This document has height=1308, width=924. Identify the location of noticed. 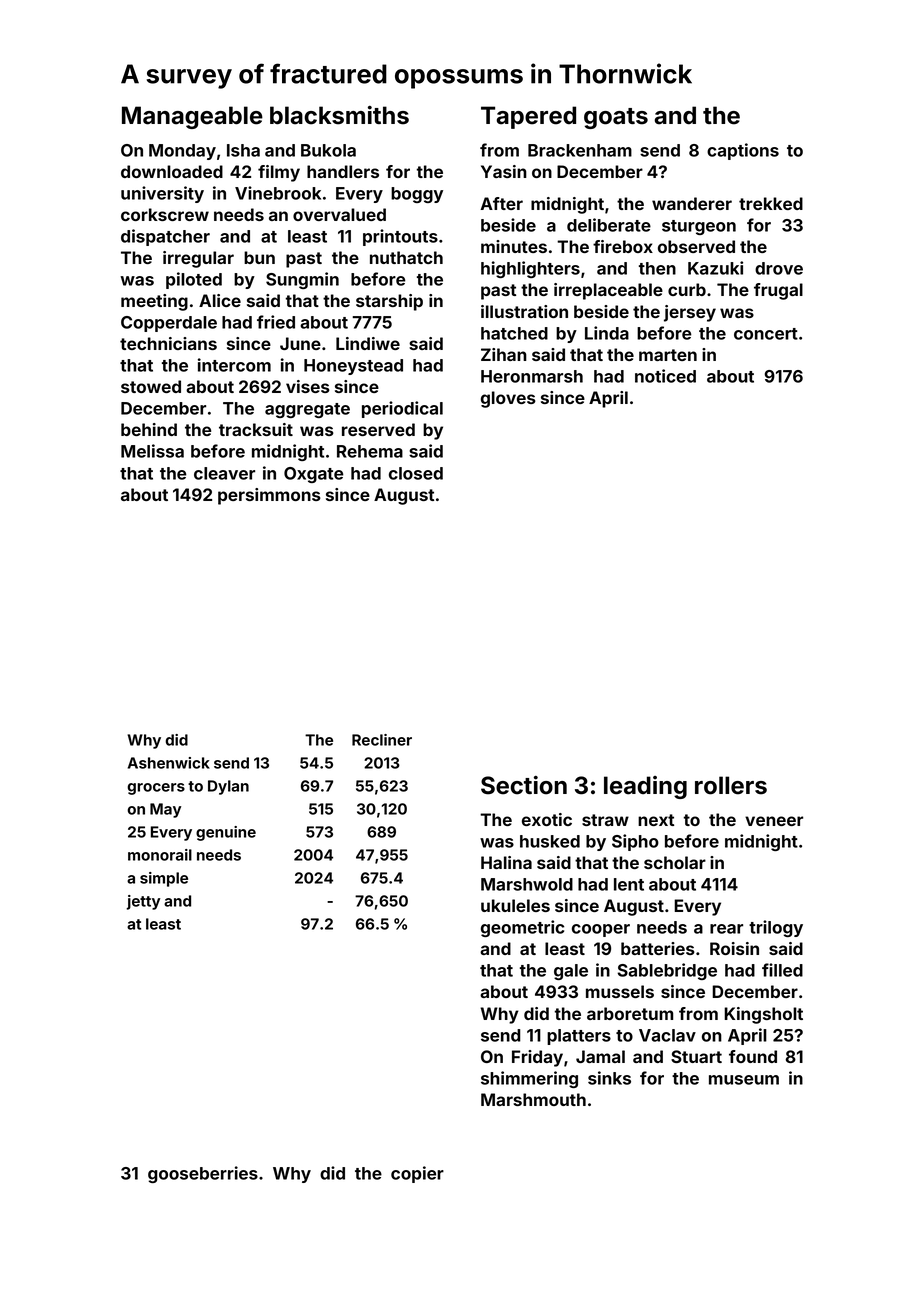
(665, 376).
